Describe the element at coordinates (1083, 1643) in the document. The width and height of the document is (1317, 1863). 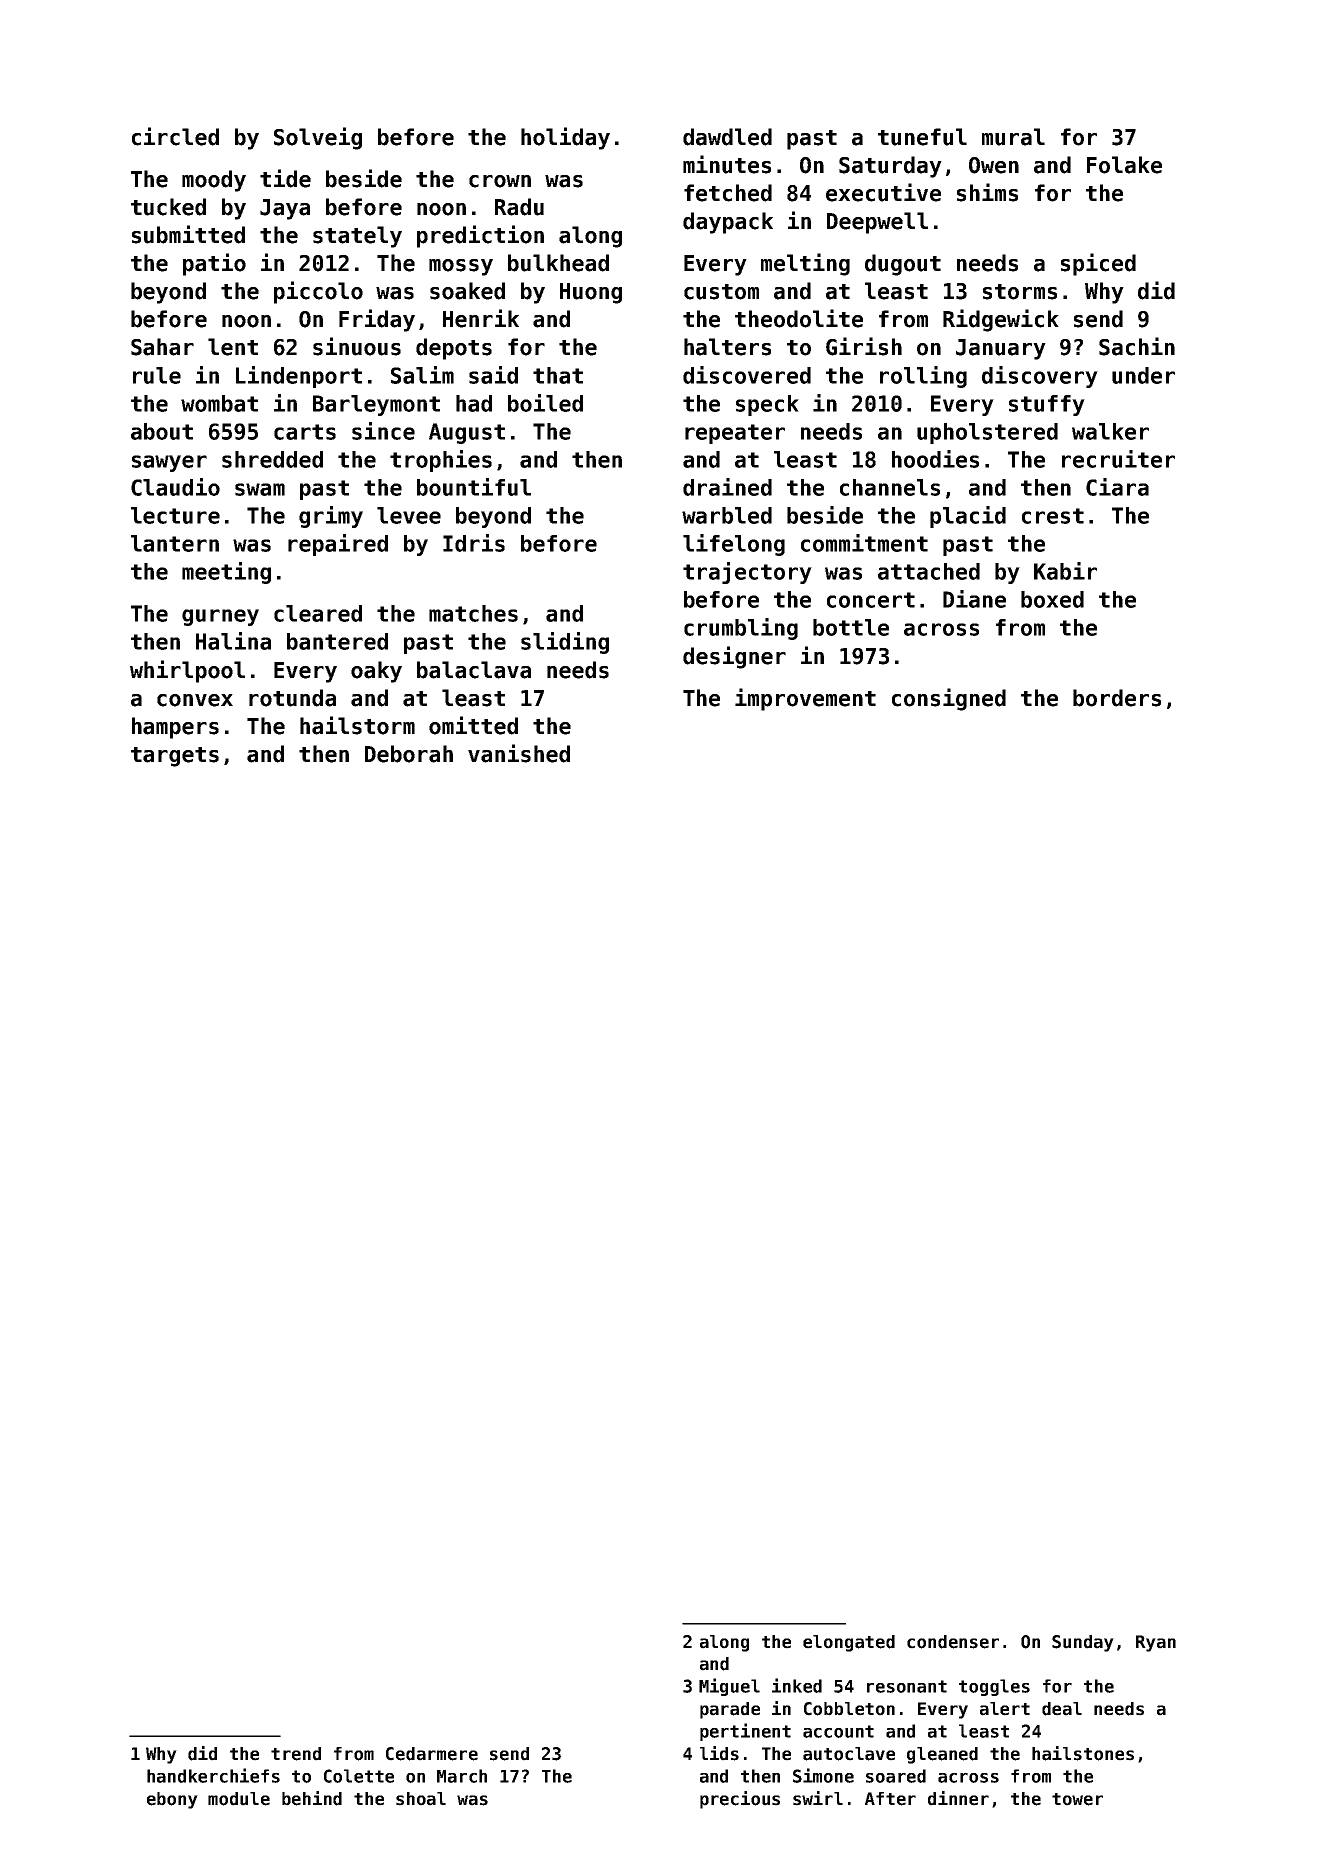
I see `Sunday` at that location.
